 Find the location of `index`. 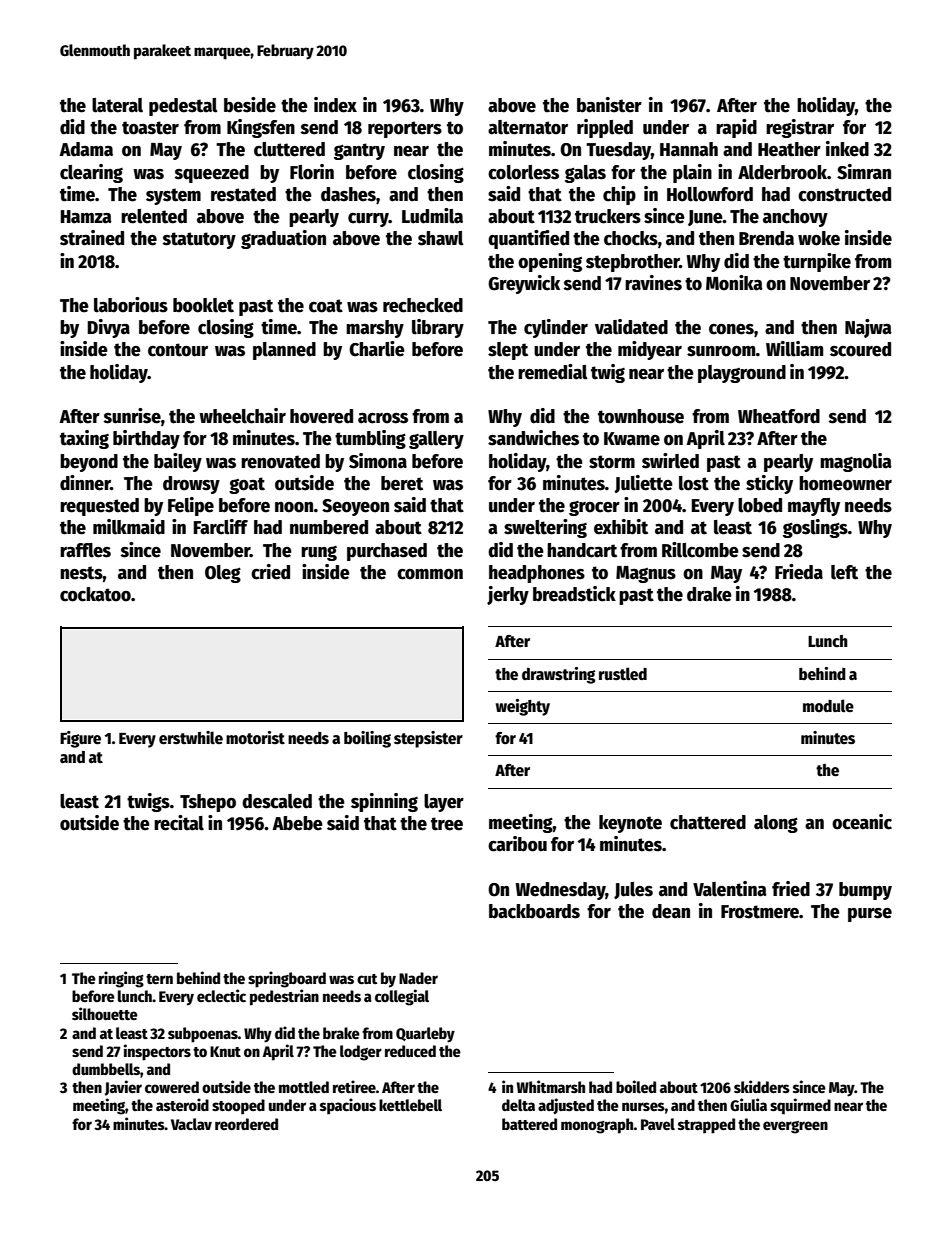

index is located at coordinates (335, 105).
